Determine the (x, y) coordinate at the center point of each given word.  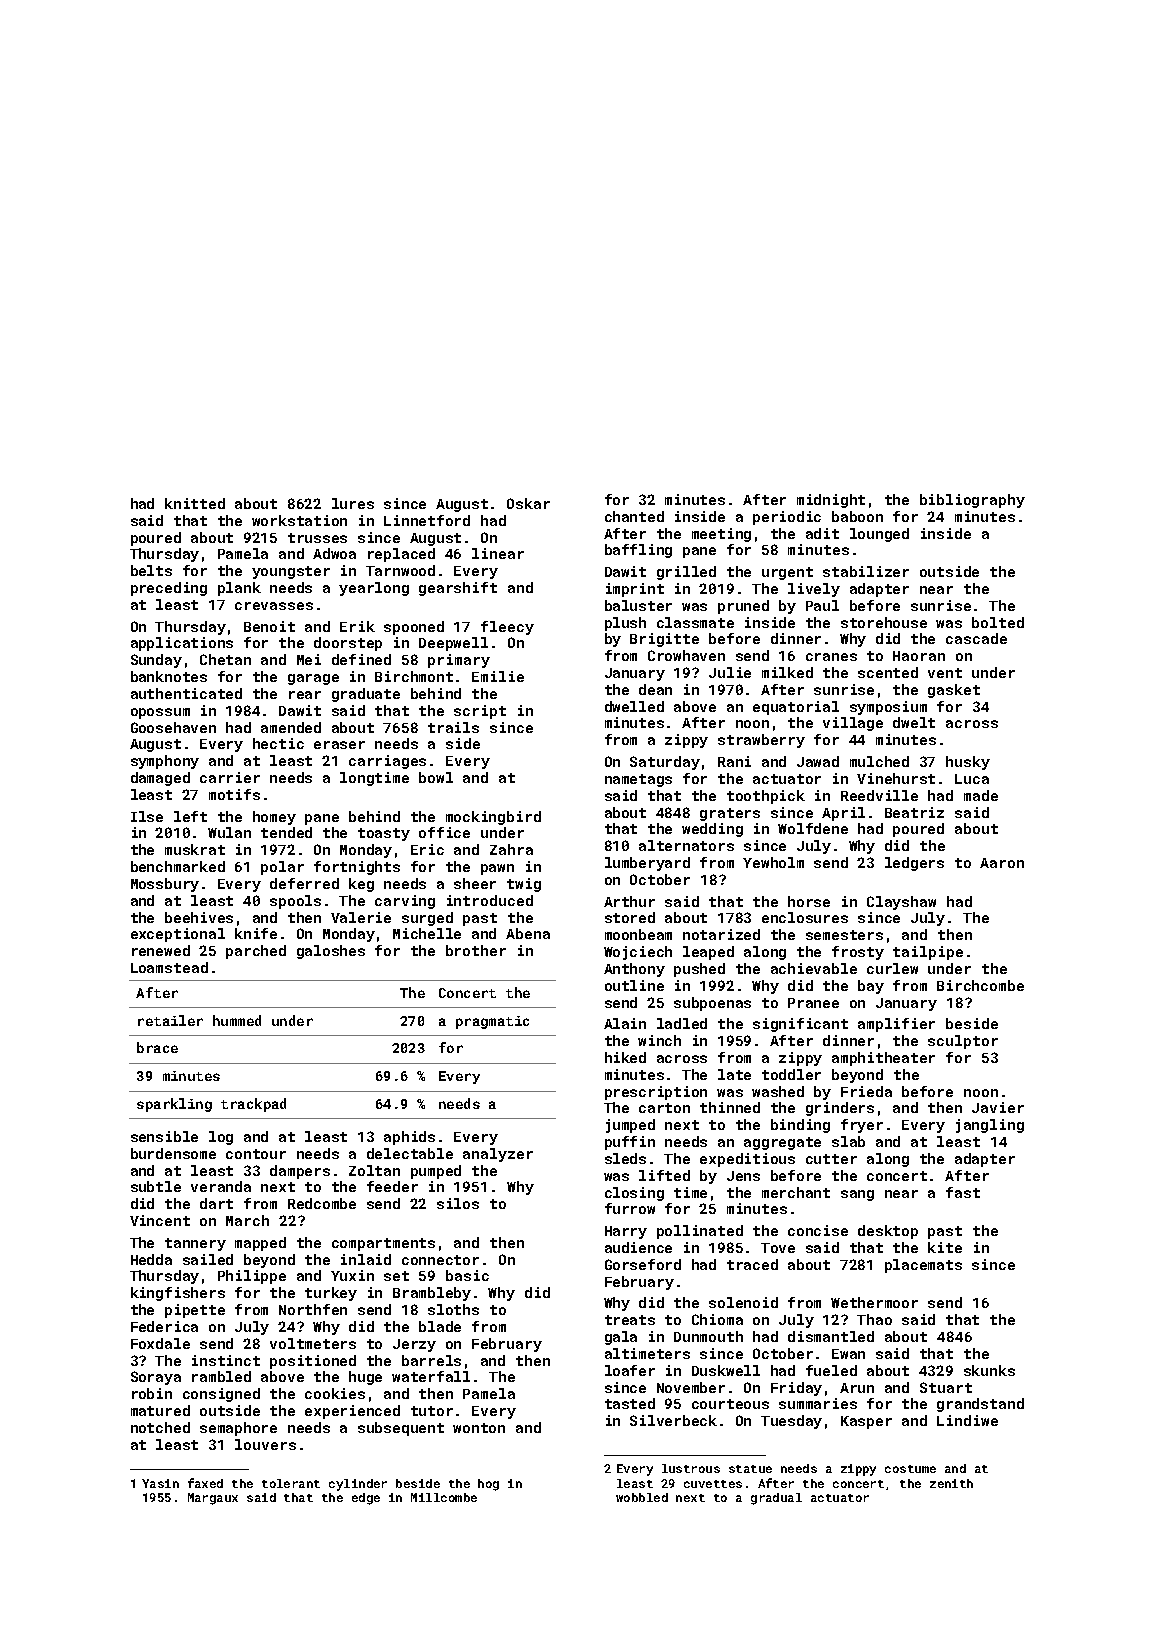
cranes (831, 657)
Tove (778, 1248)
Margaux (213, 1499)
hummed (237, 1020)
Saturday (665, 763)
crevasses (274, 606)
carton (664, 1108)
